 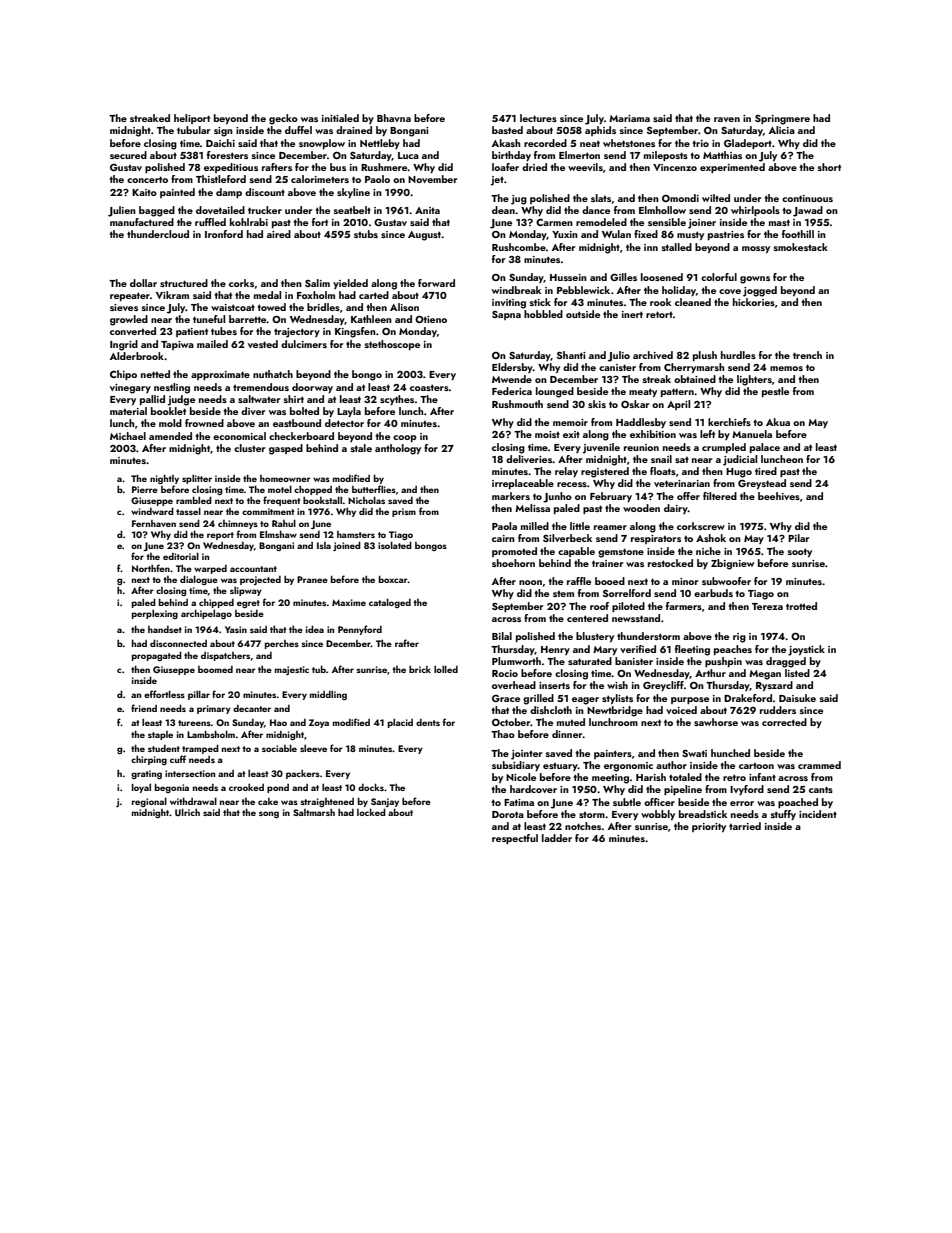 What do you see at coordinates (701, 143) in the page?
I see `trio` at bounding box center [701, 143].
